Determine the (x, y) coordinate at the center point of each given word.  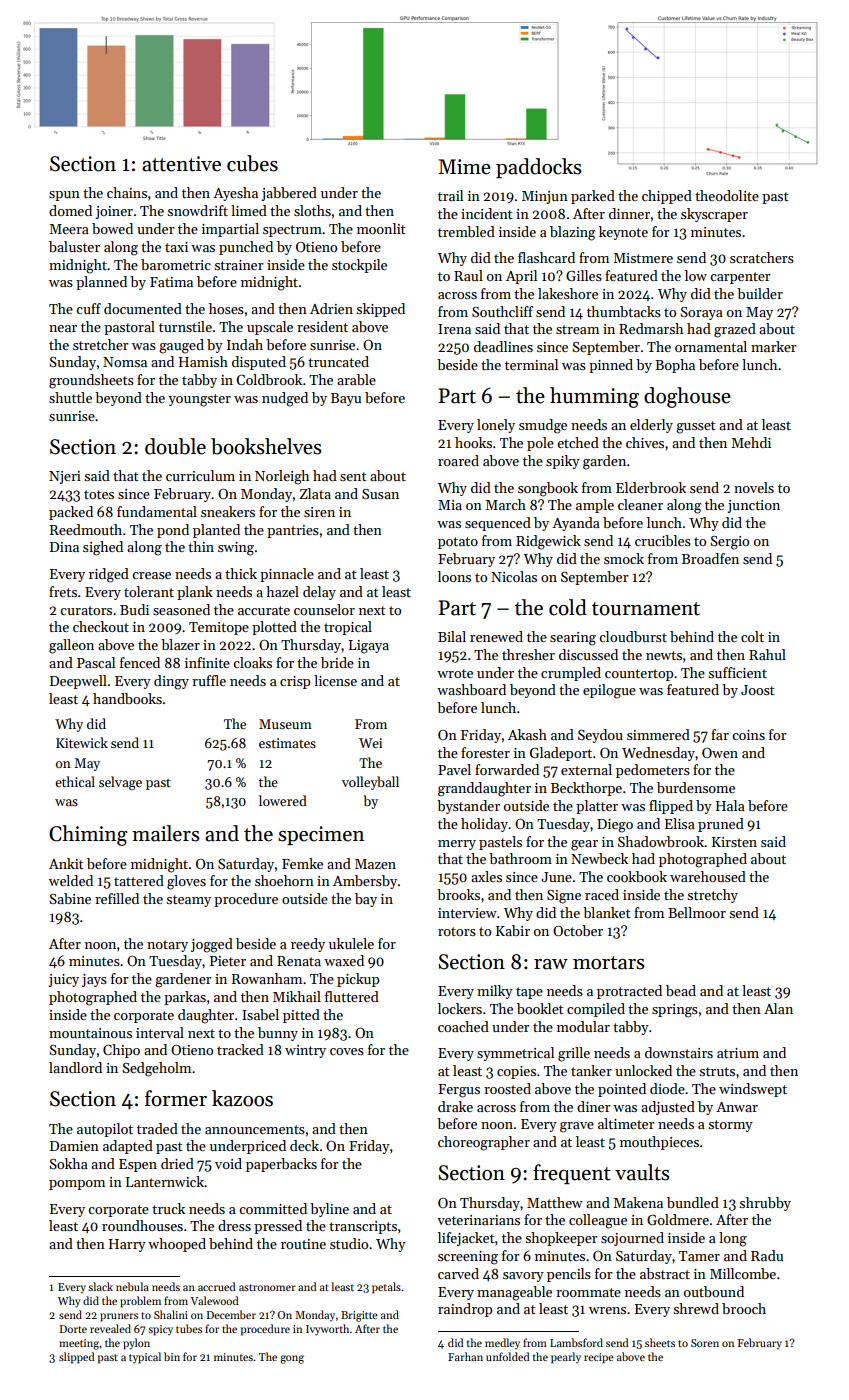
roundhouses (142, 1225)
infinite (207, 662)
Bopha (675, 366)
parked (593, 197)
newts (664, 655)
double (175, 446)
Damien (74, 1146)
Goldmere (678, 1219)
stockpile (359, 266)
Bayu (346, 399)
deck (304, 1145)
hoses (226, 308)
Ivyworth (327, 1330)
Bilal (452, 636)
